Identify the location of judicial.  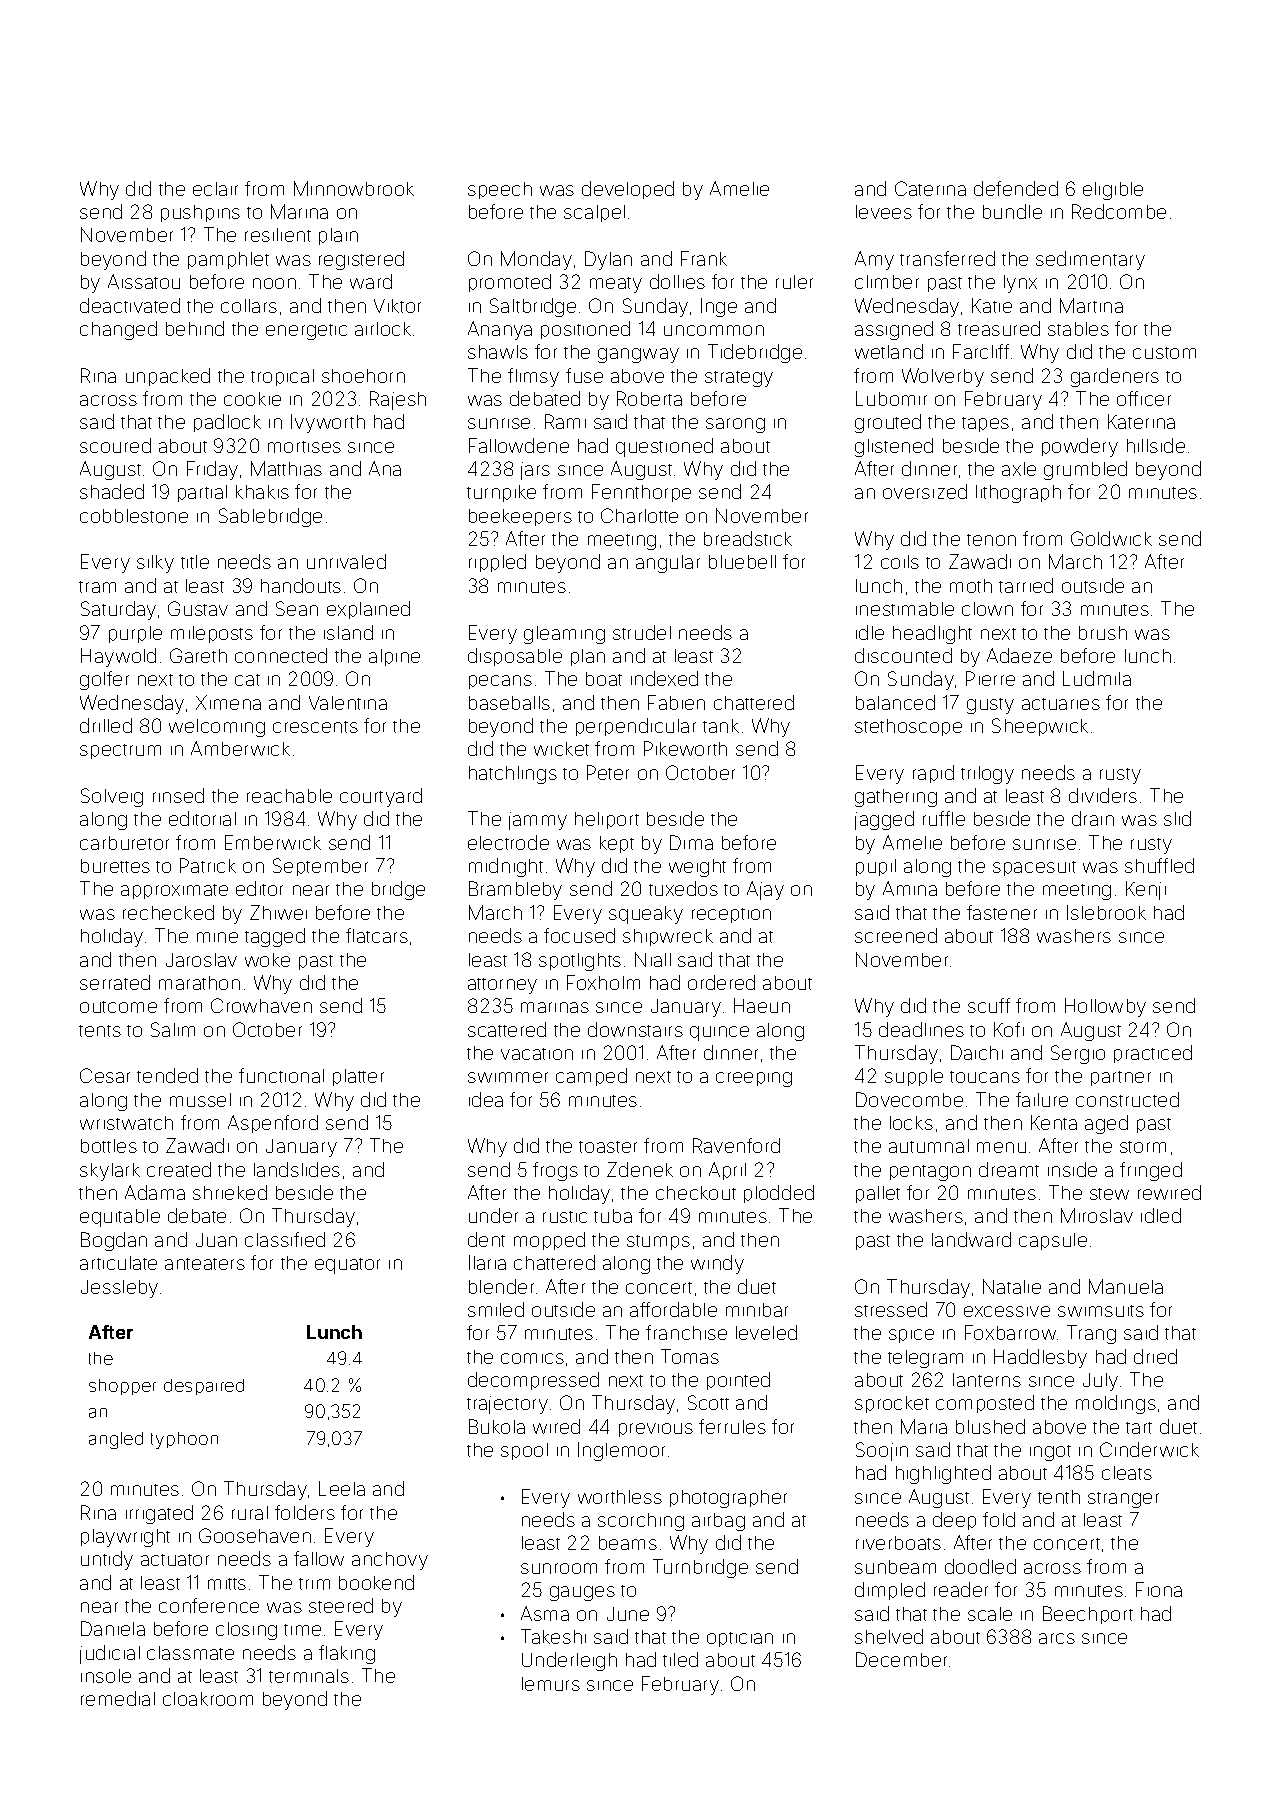
(110, 1654).
